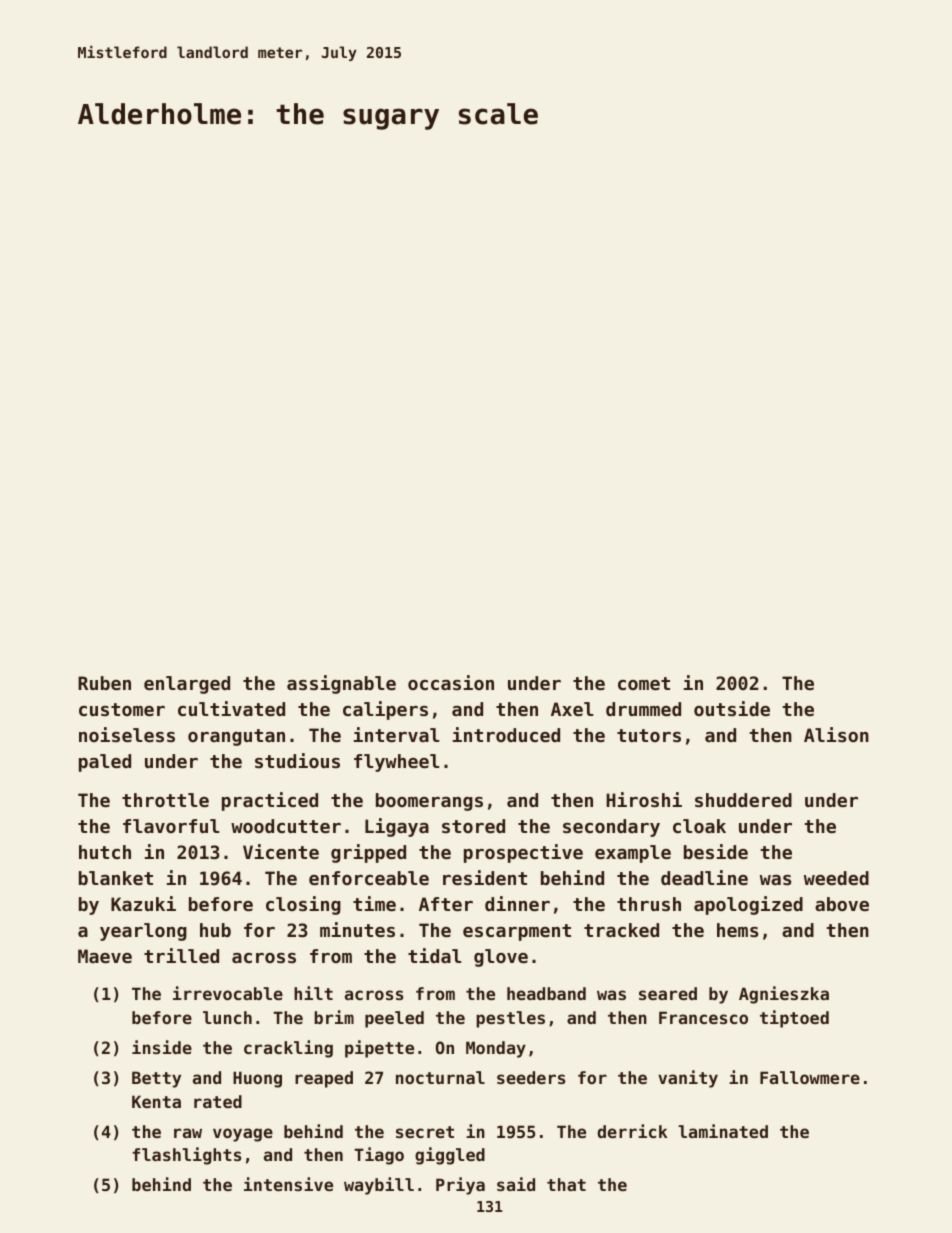 This screenshot has height=1233, width=952. What do you see at coordinates (836, 734) in the screenshot?
I see `Alison` at bounding box center [836, 734].
